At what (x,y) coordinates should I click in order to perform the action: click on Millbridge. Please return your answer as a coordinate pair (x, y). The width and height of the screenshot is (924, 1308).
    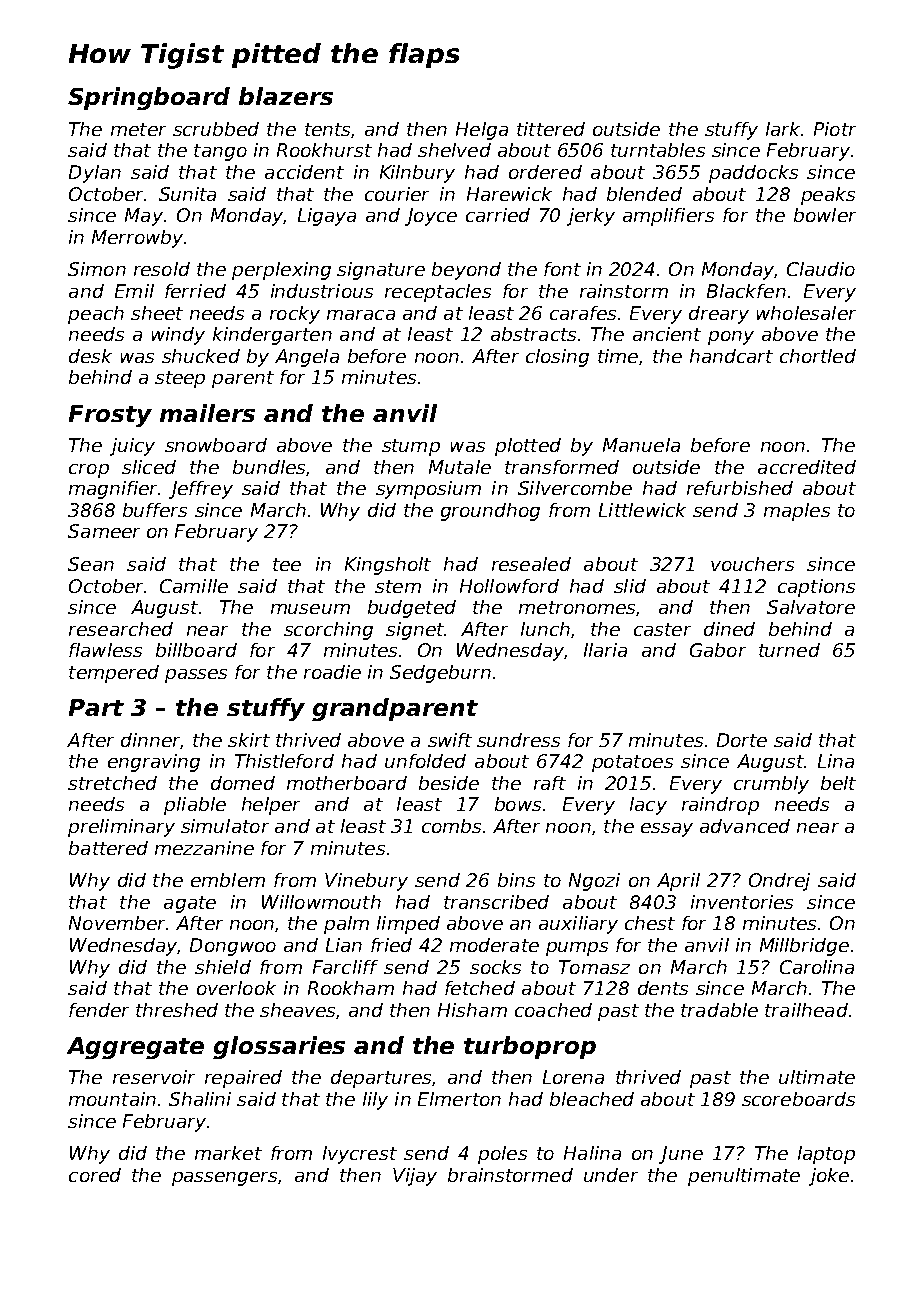
    Looking at the image, I should click on (804, 947).
